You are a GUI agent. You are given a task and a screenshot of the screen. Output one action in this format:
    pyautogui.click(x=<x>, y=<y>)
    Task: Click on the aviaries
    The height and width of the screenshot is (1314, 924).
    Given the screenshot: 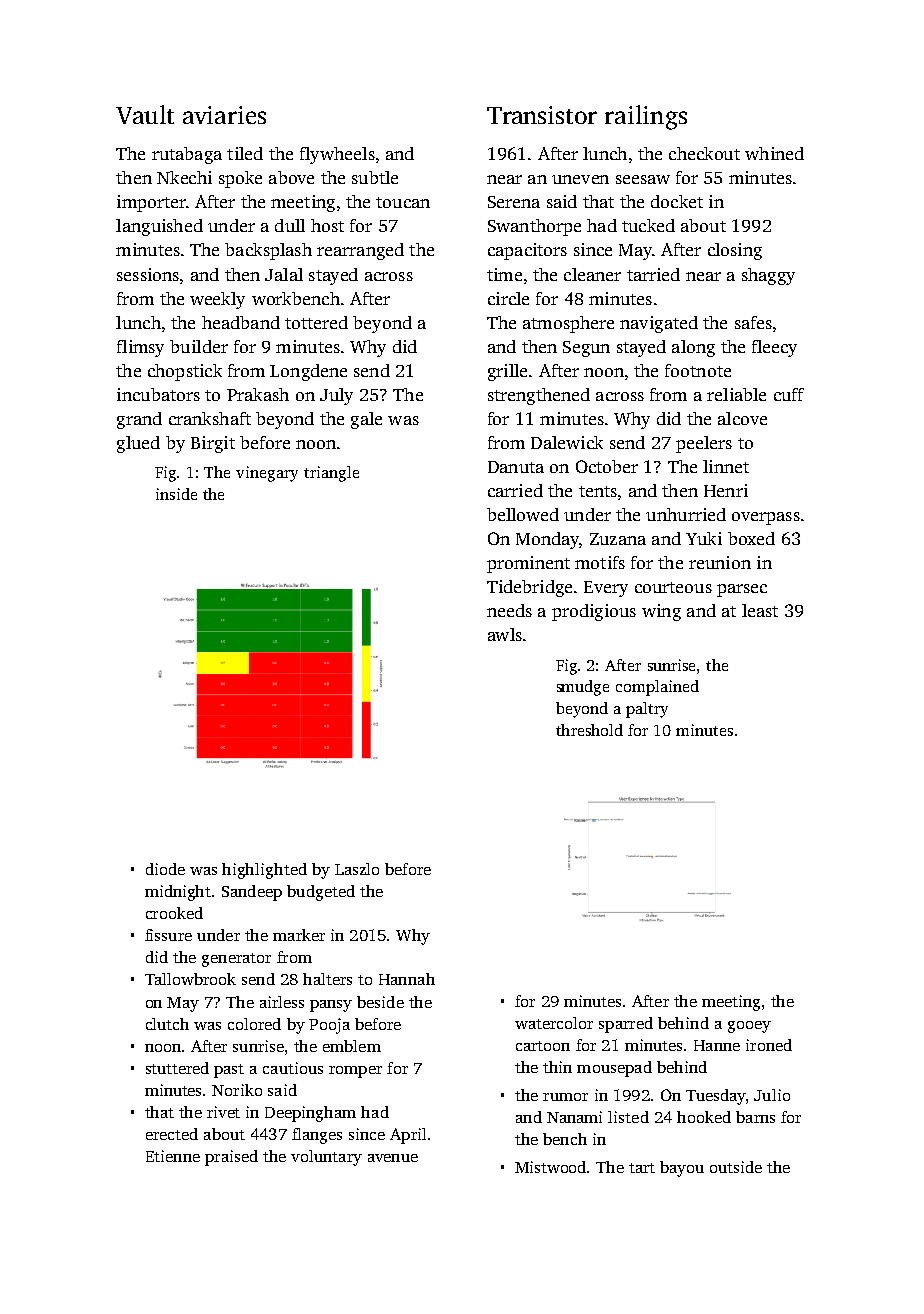 What is the action you would take?
    pyautogui.click(x=224, y=115)
